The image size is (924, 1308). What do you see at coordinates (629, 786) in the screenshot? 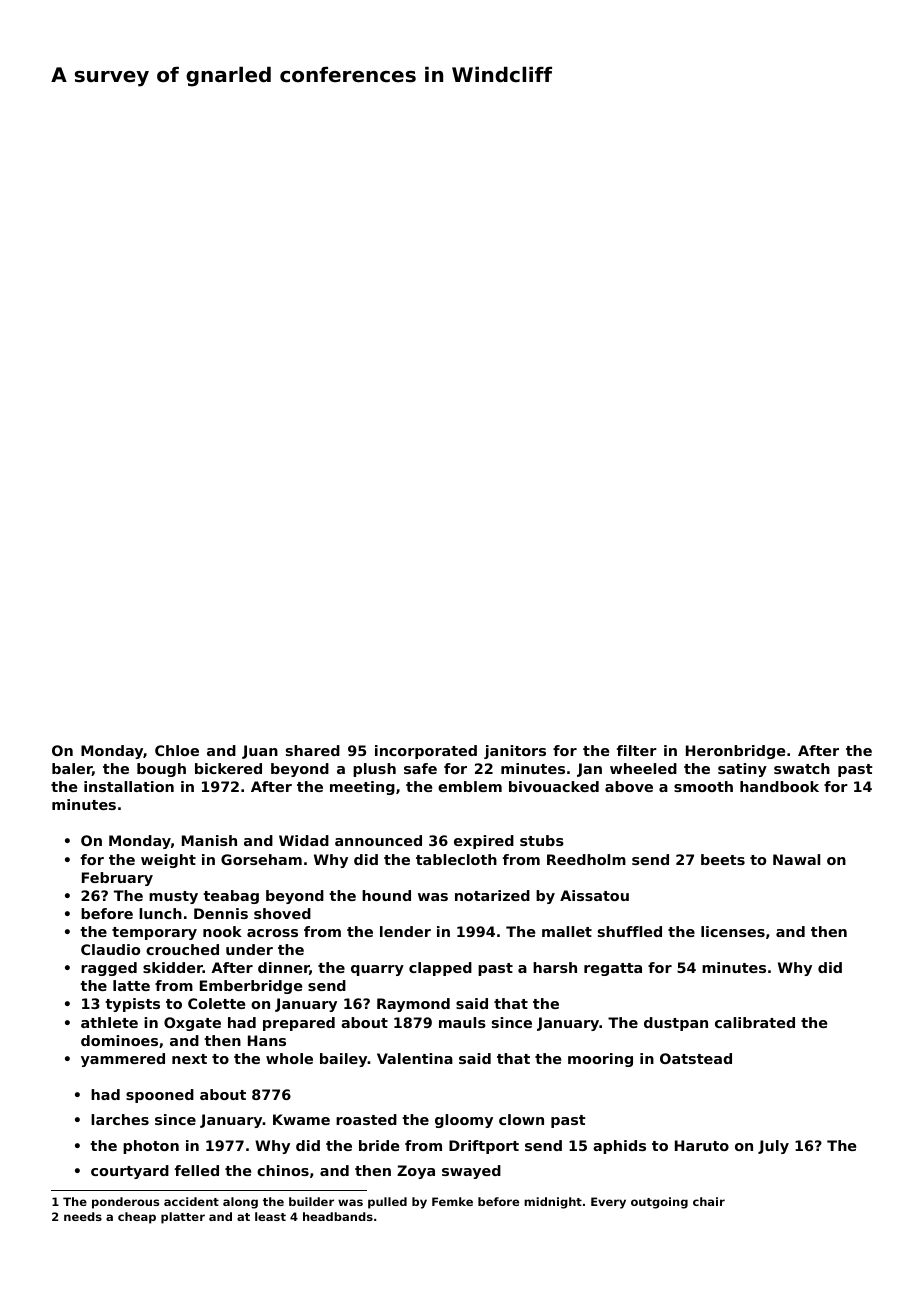
I see `above` at bounding box center [629, 786].
